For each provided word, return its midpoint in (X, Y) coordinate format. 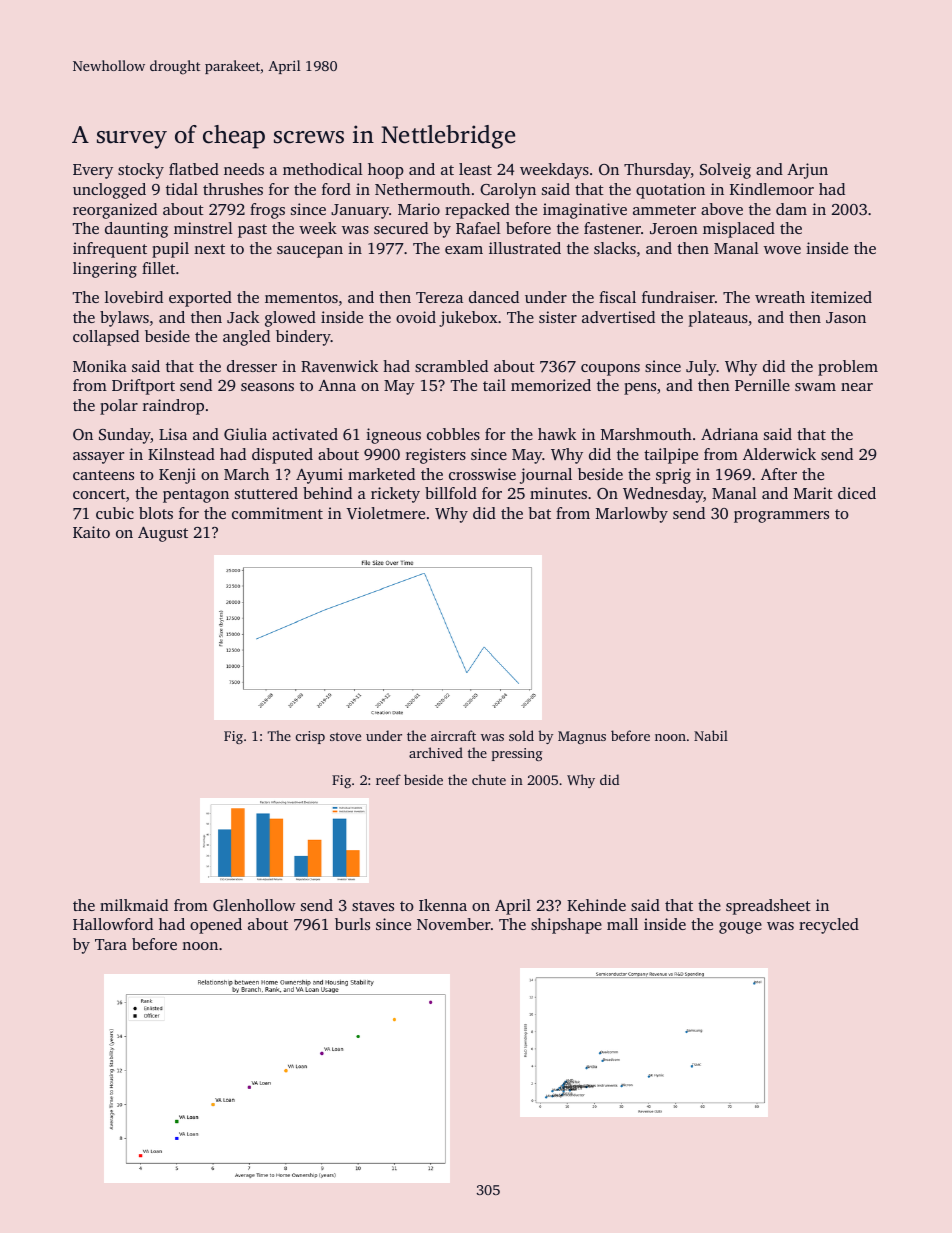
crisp (310, 737)
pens (640, 389)
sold (521, 735)
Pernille (762, 385)
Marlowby (632, 515)
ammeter (664, 210)
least (475, 169)
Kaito (91, 532)
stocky (141, 171)
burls (352, 924)
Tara (111, 944)
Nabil (711, 735)
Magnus (582, 737)
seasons (267, 387)
